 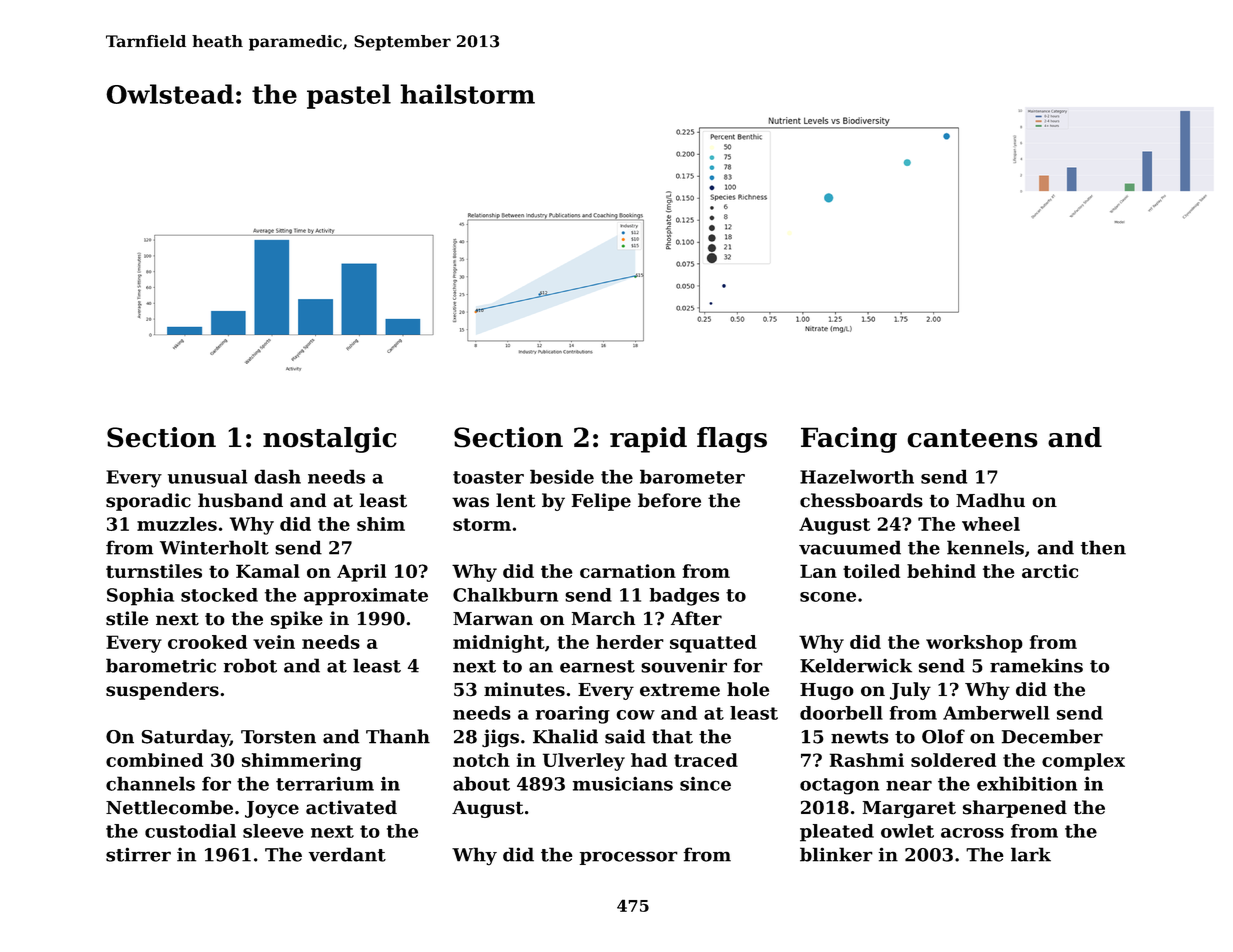 I want to click on herder, so click(x=630, y=642).
